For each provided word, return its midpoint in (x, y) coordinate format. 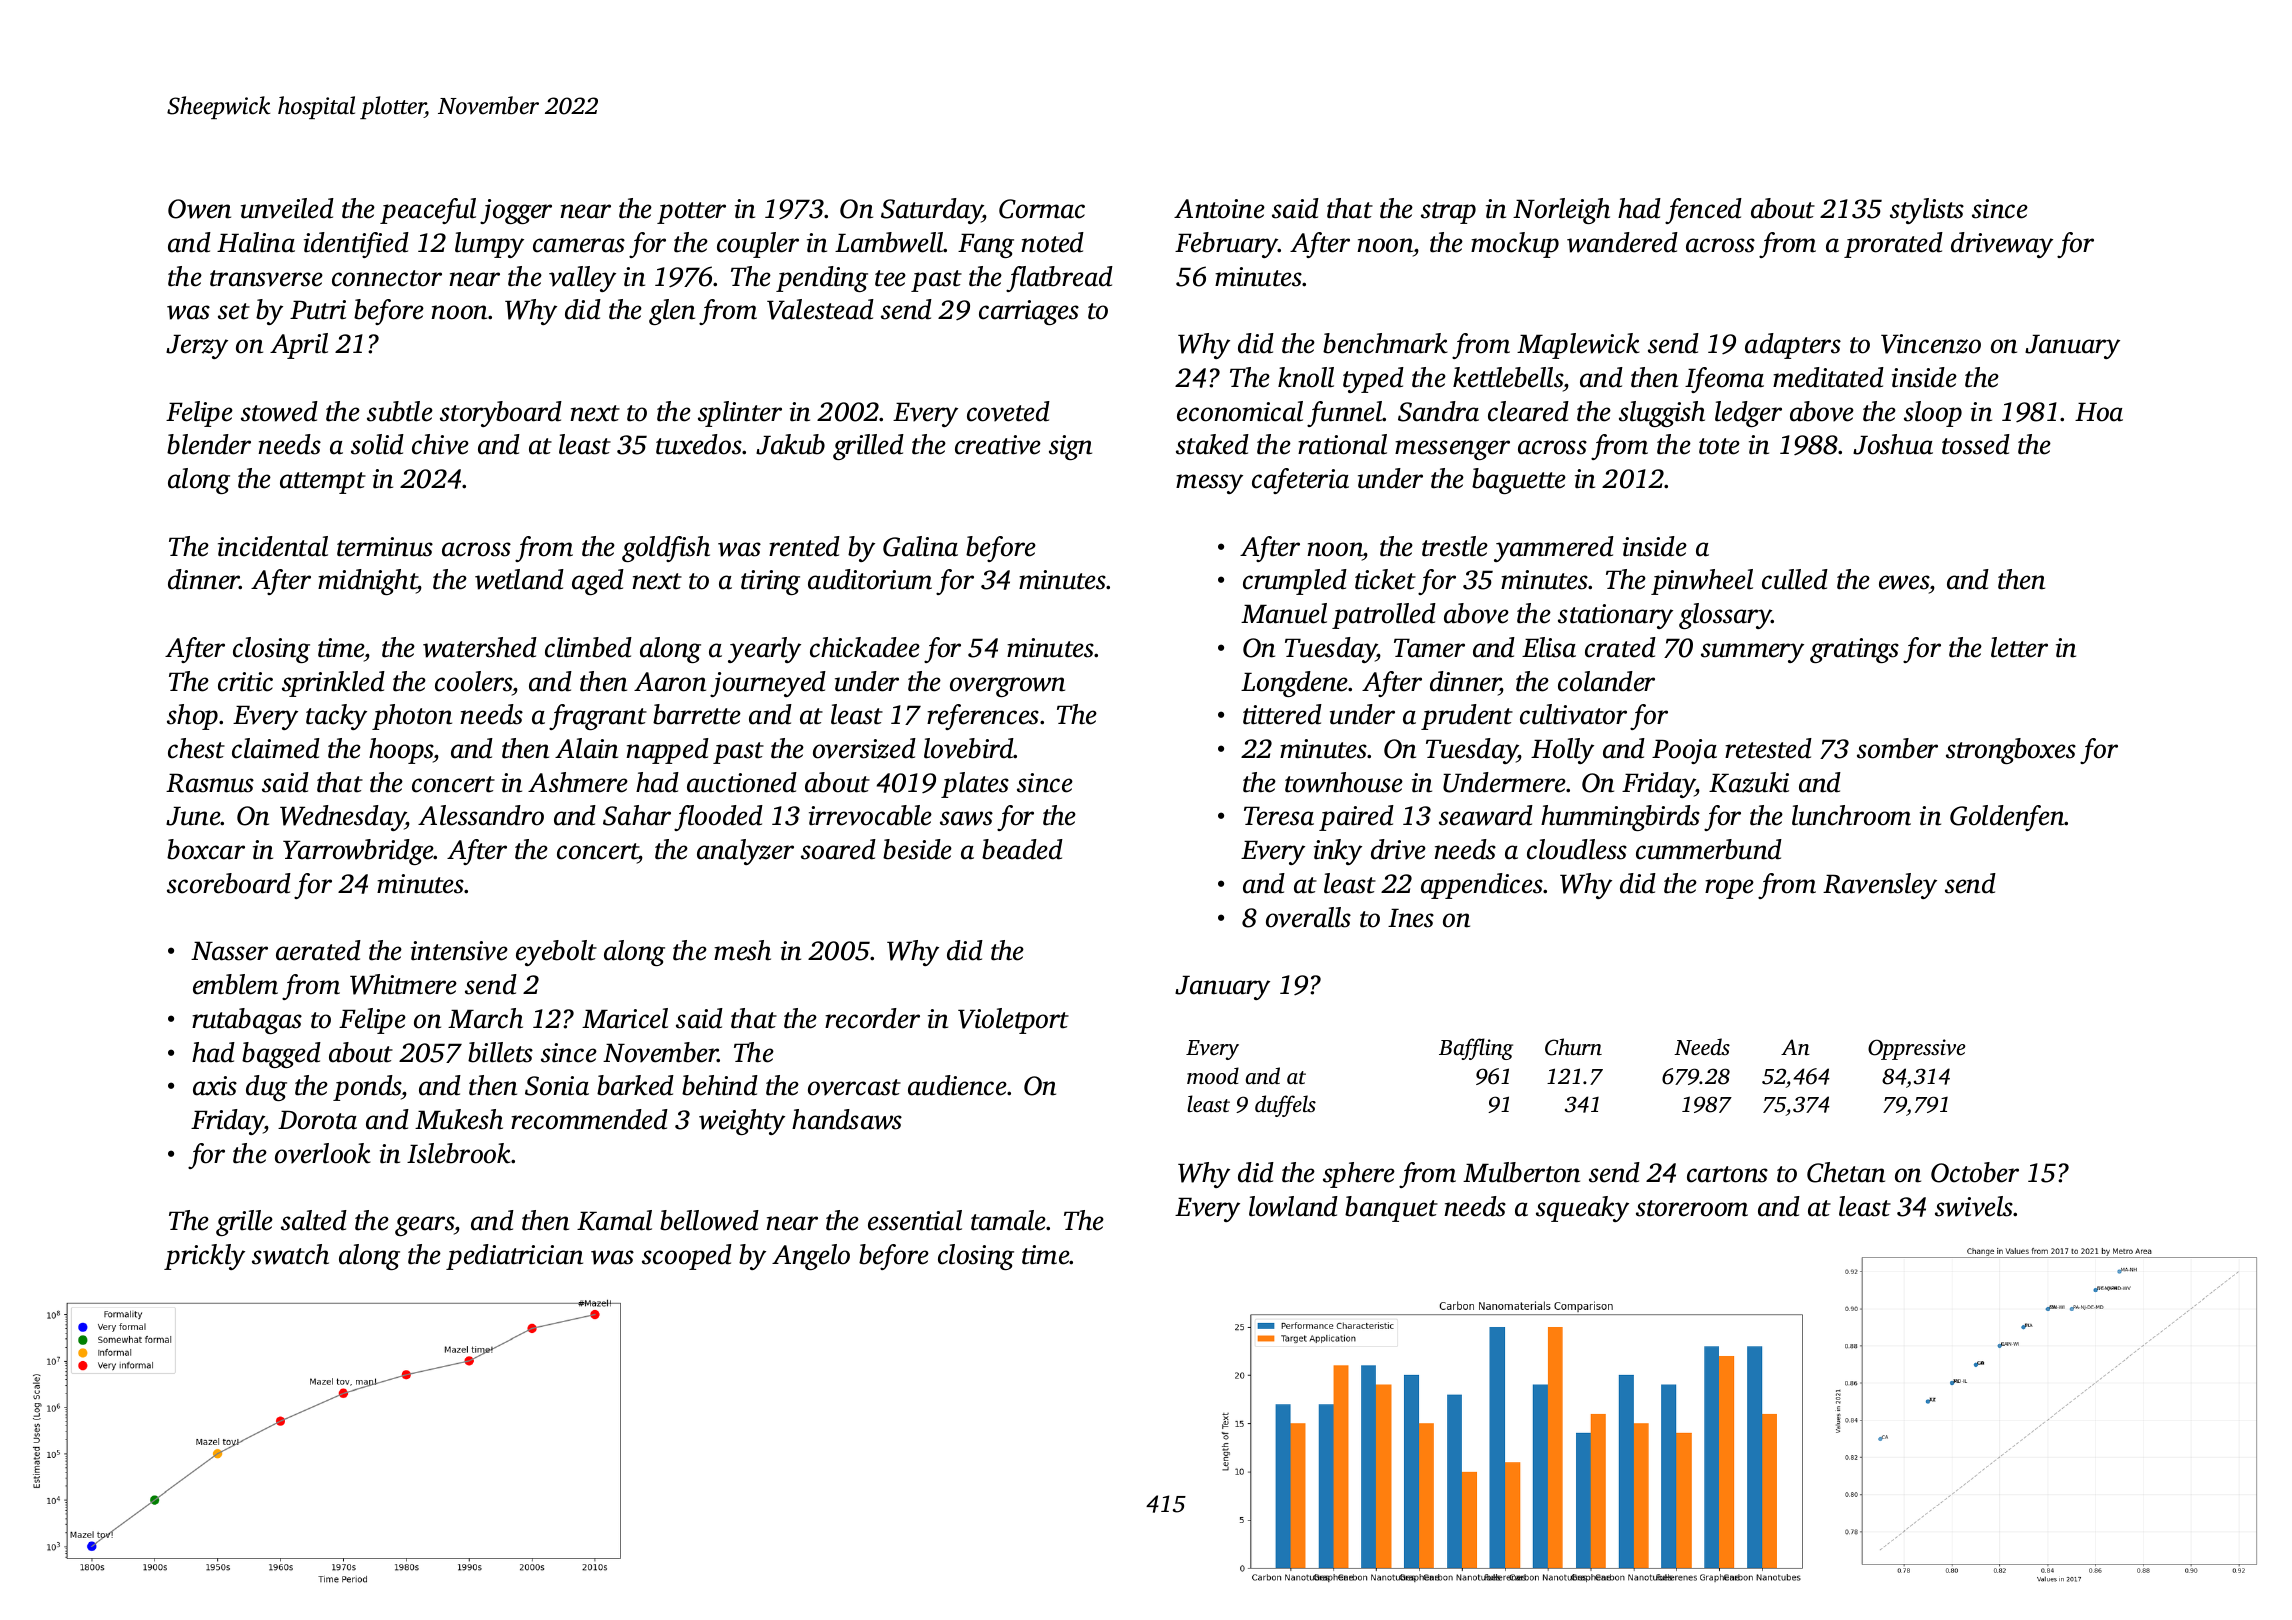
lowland (1293, 1206)
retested (1768, 748)
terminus (385, 547)
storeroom (1692, 1208)
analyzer (745, 852)
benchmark (1385, 343)
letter (2019, 647)
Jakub (790, 444)
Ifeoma (1724, 380)
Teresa (1279, 816)
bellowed (709, 1220)
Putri (318, 310)
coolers (473, 681)
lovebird (969, 748)
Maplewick (1578, 346)
